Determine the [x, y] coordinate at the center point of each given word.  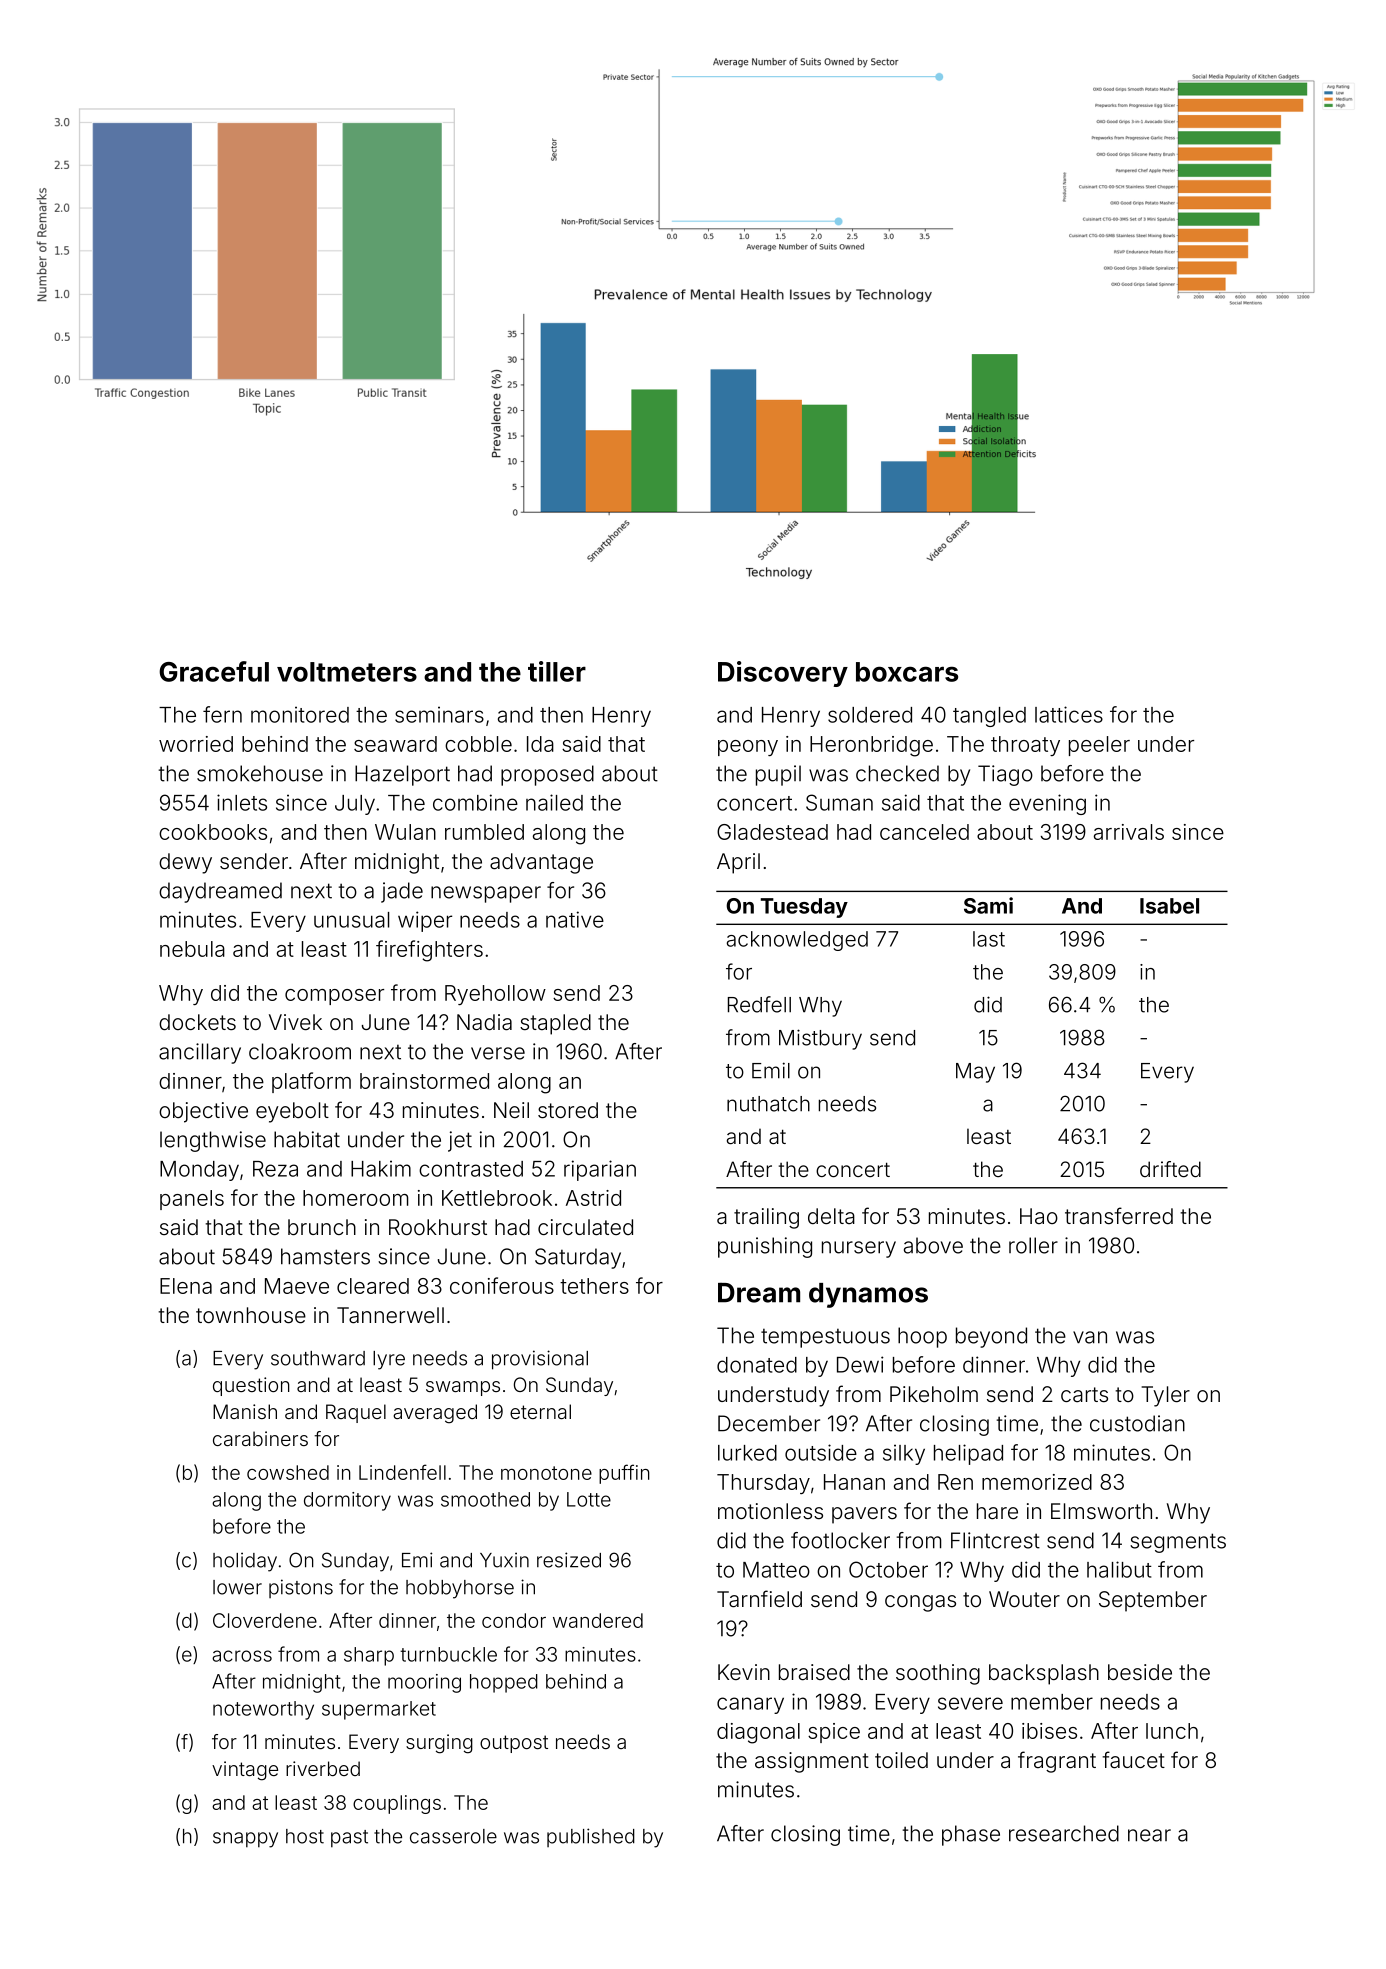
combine [475, 802]
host [305, 1836]
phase [971, 1835]
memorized [1037, 1482]
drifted [1170, 1169]
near [1149, 1835]
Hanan [854, 1482]
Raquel [356, 1413]
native [575, 919]
